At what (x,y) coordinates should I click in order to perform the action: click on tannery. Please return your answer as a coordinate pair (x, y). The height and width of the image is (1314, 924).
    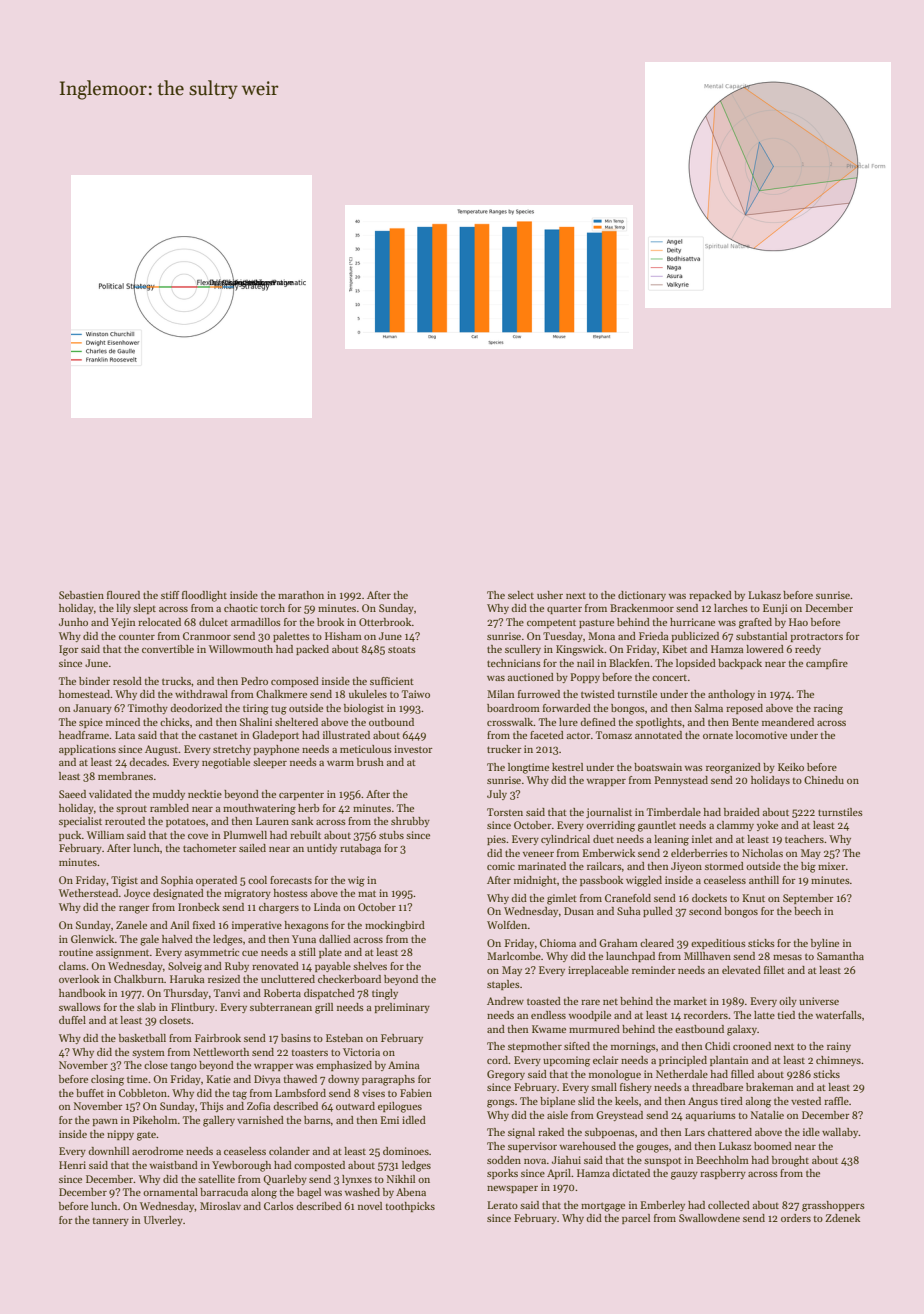
    Looking at the image, I should click on (111, 1222).
